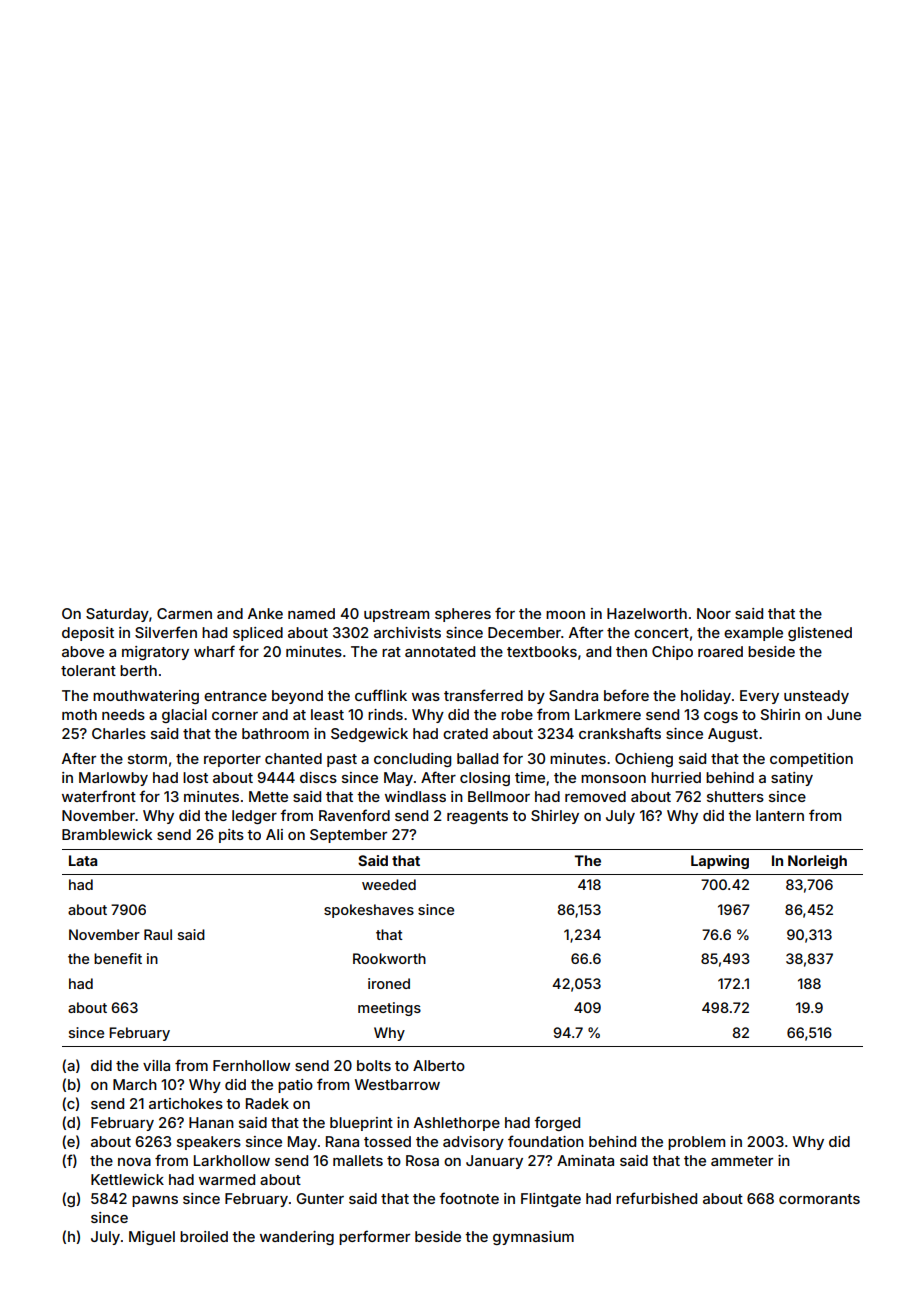  I want to click on Kettlewick, so click(127, 1179).
